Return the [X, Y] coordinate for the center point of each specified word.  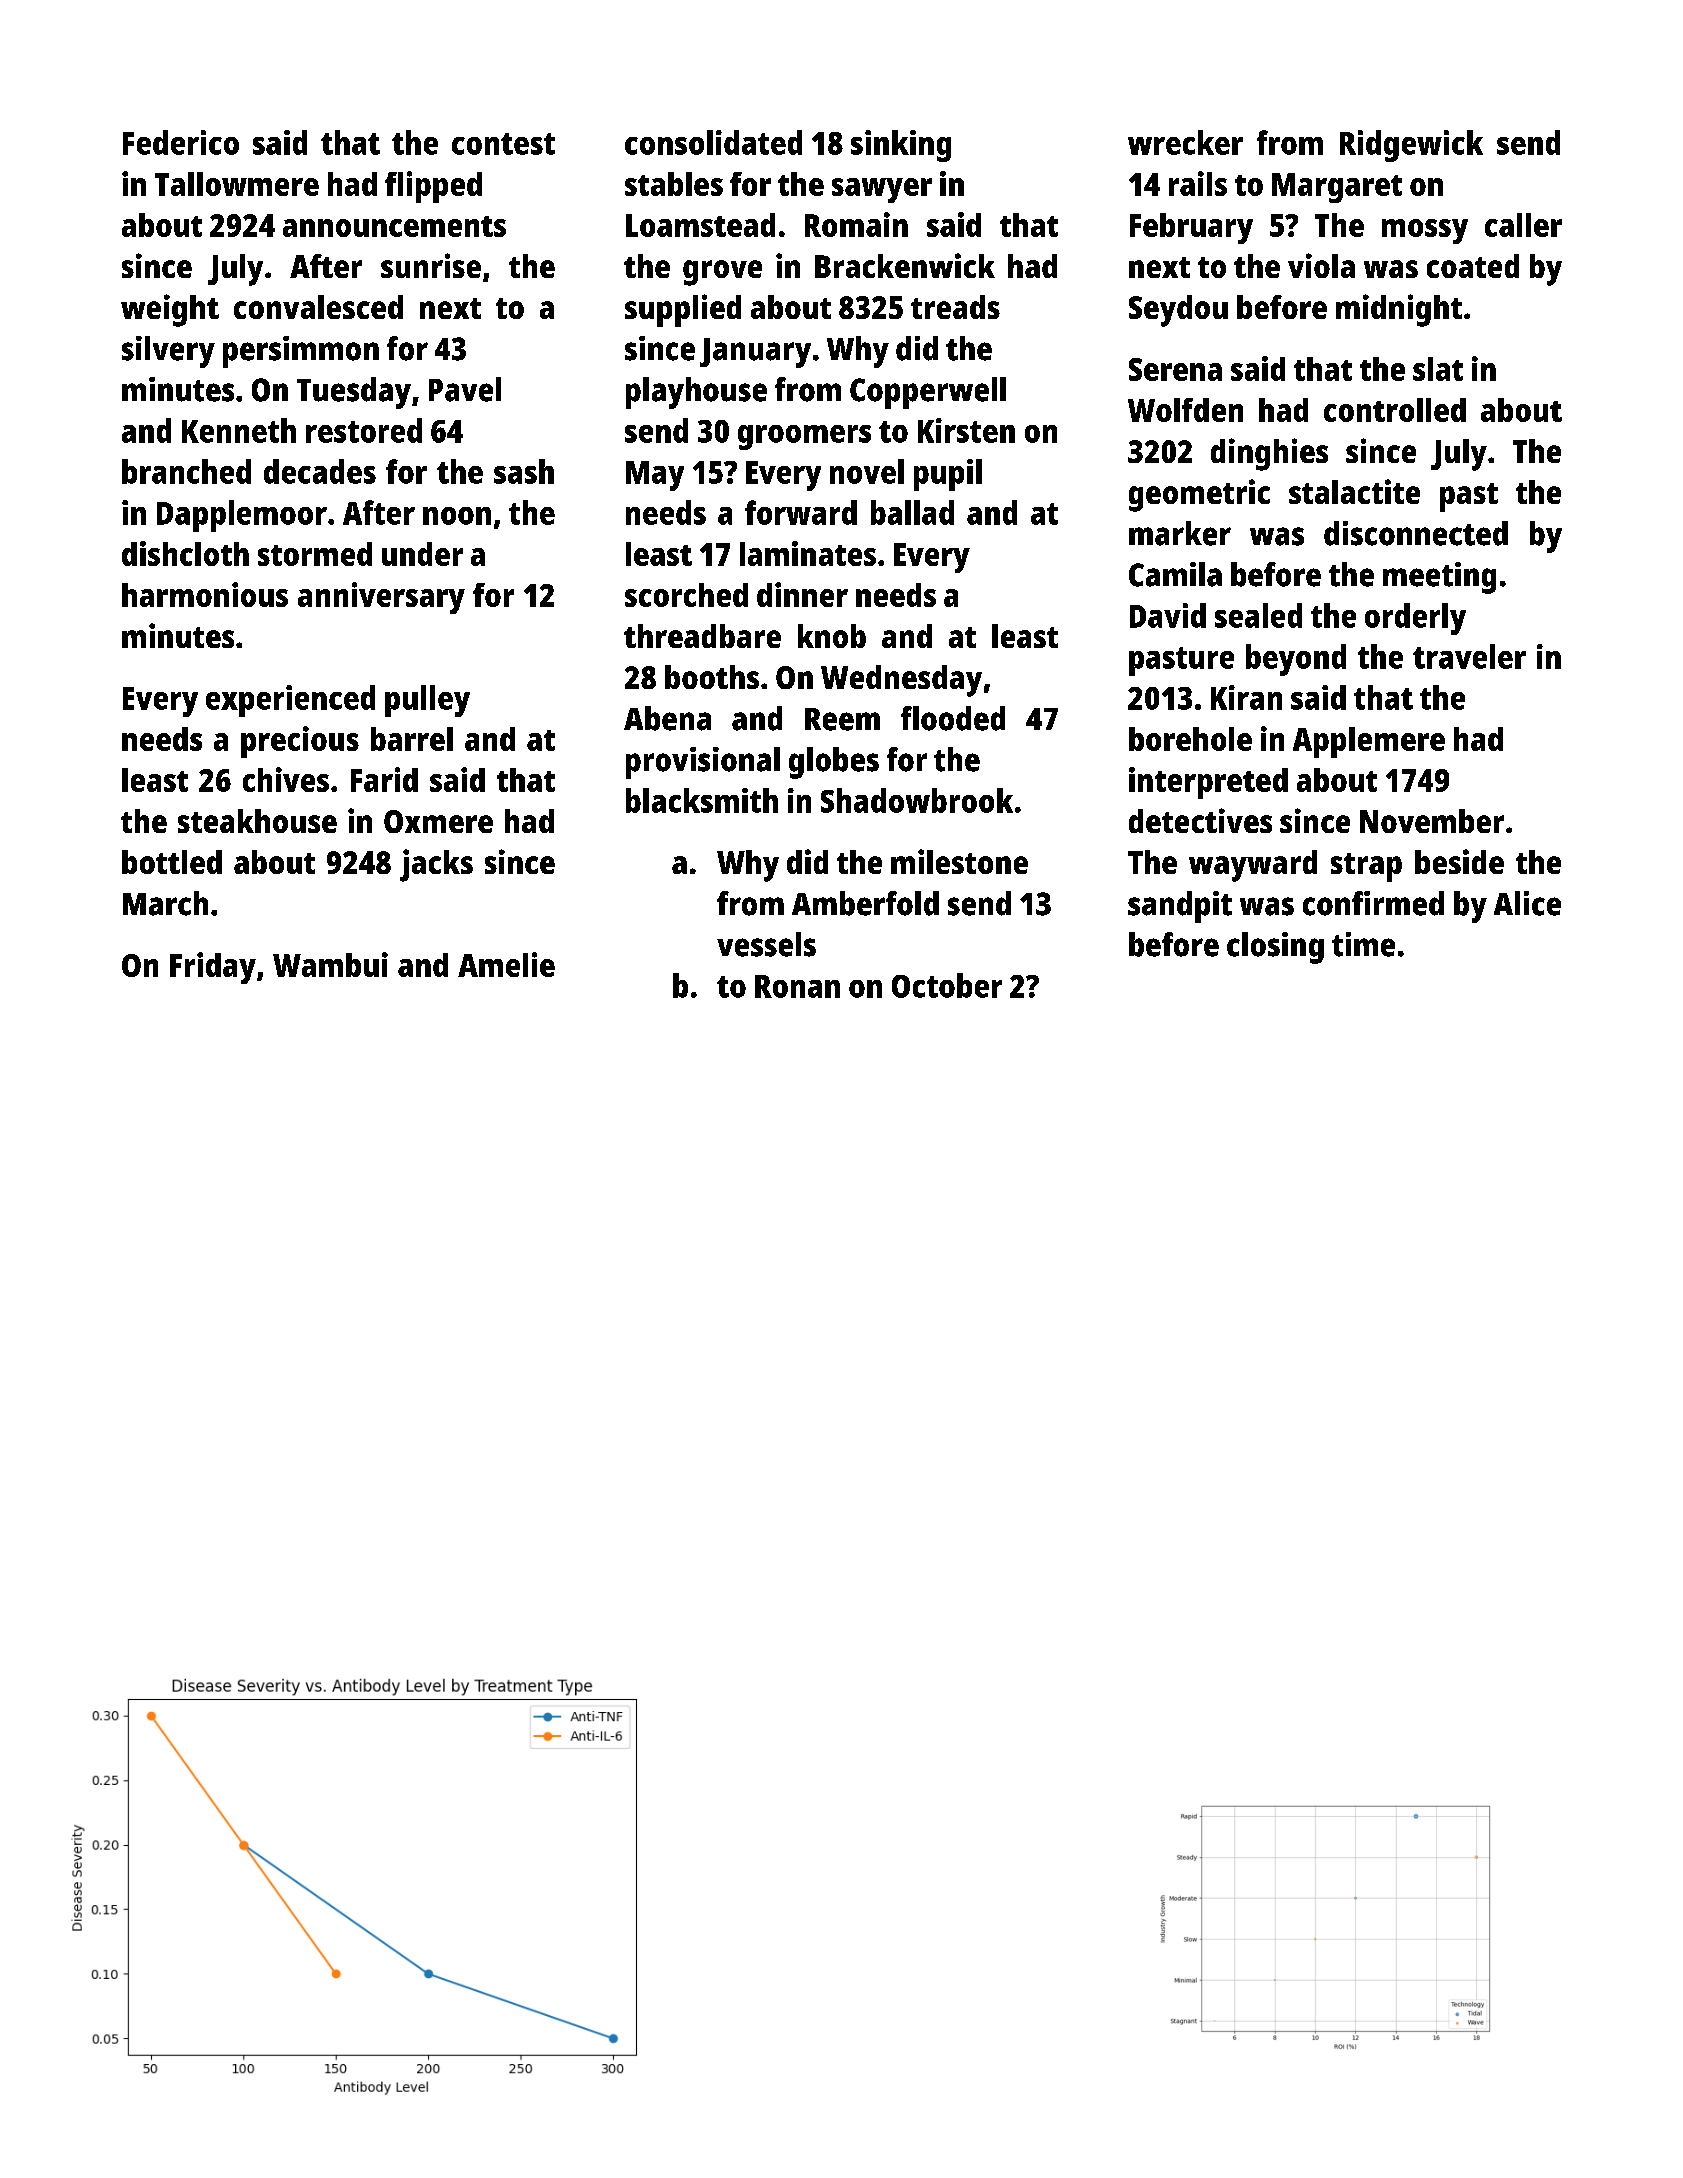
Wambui [330, 964]
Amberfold [865, 903]
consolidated [713, 142]
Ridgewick [1411, 146]
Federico [181, 142]
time [1363, 944]
